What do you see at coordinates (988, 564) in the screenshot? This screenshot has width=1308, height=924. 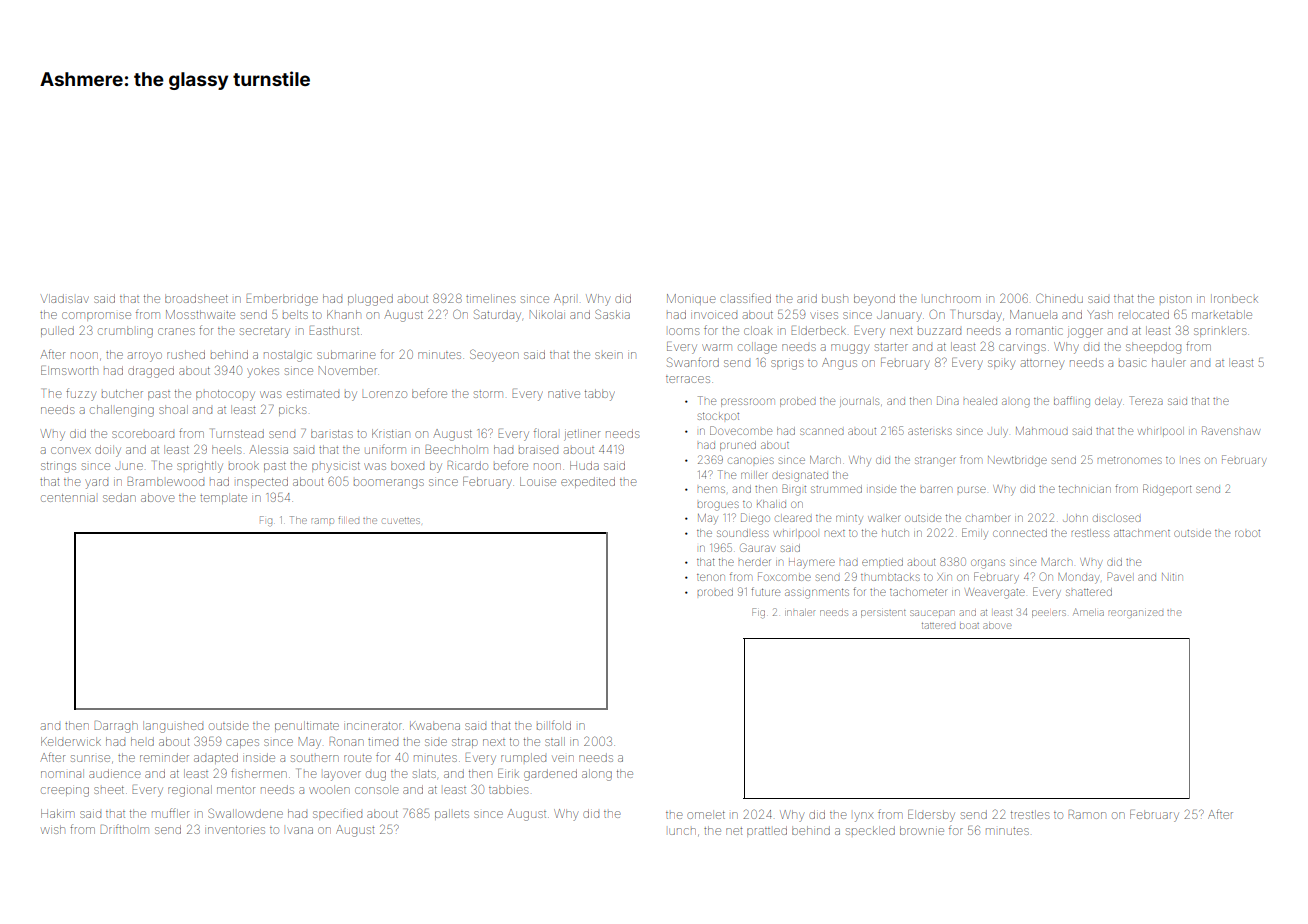 I see `organs` at bounding box center [988, 564].
